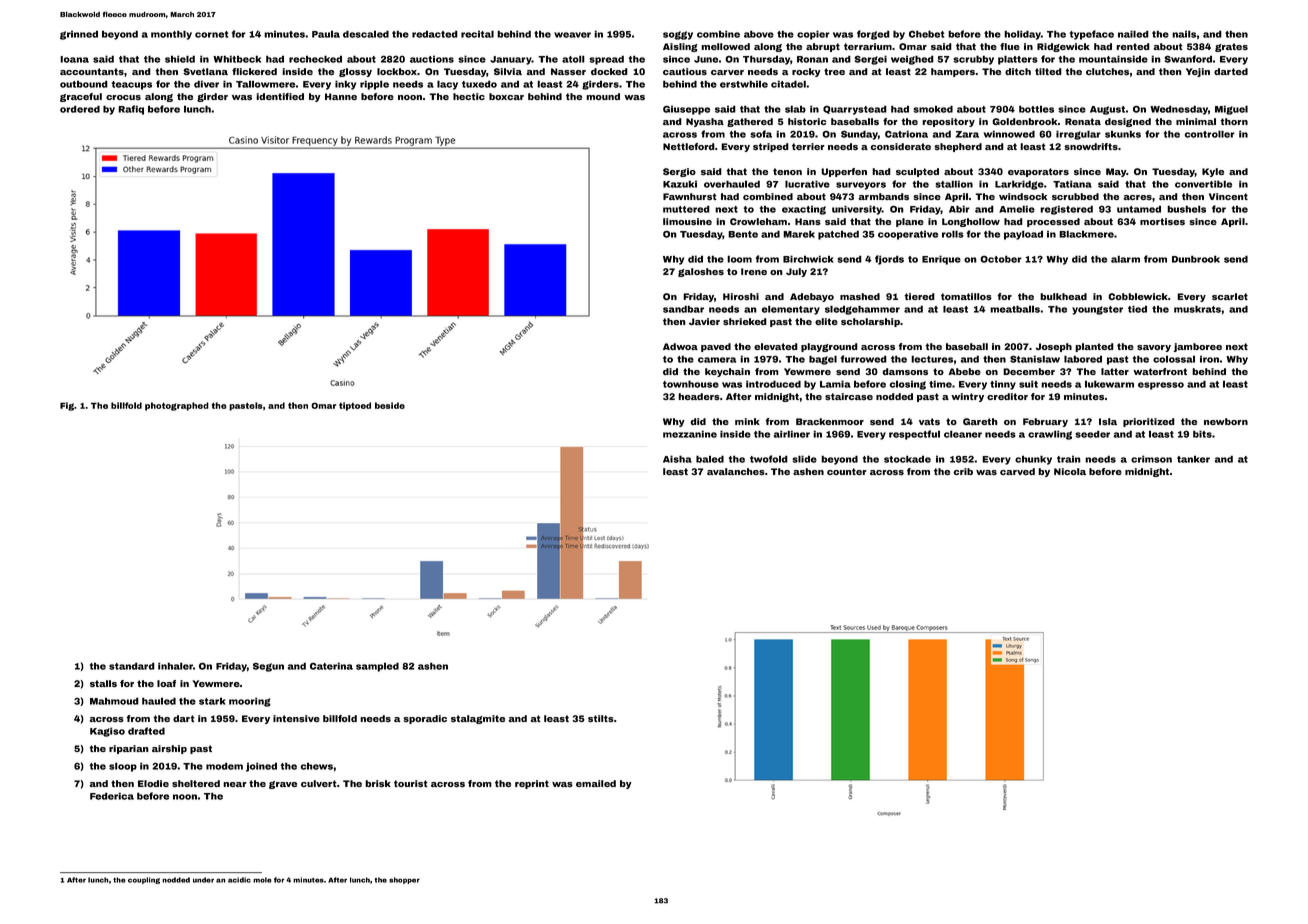  I want to click on beside, so click(390, 405).
